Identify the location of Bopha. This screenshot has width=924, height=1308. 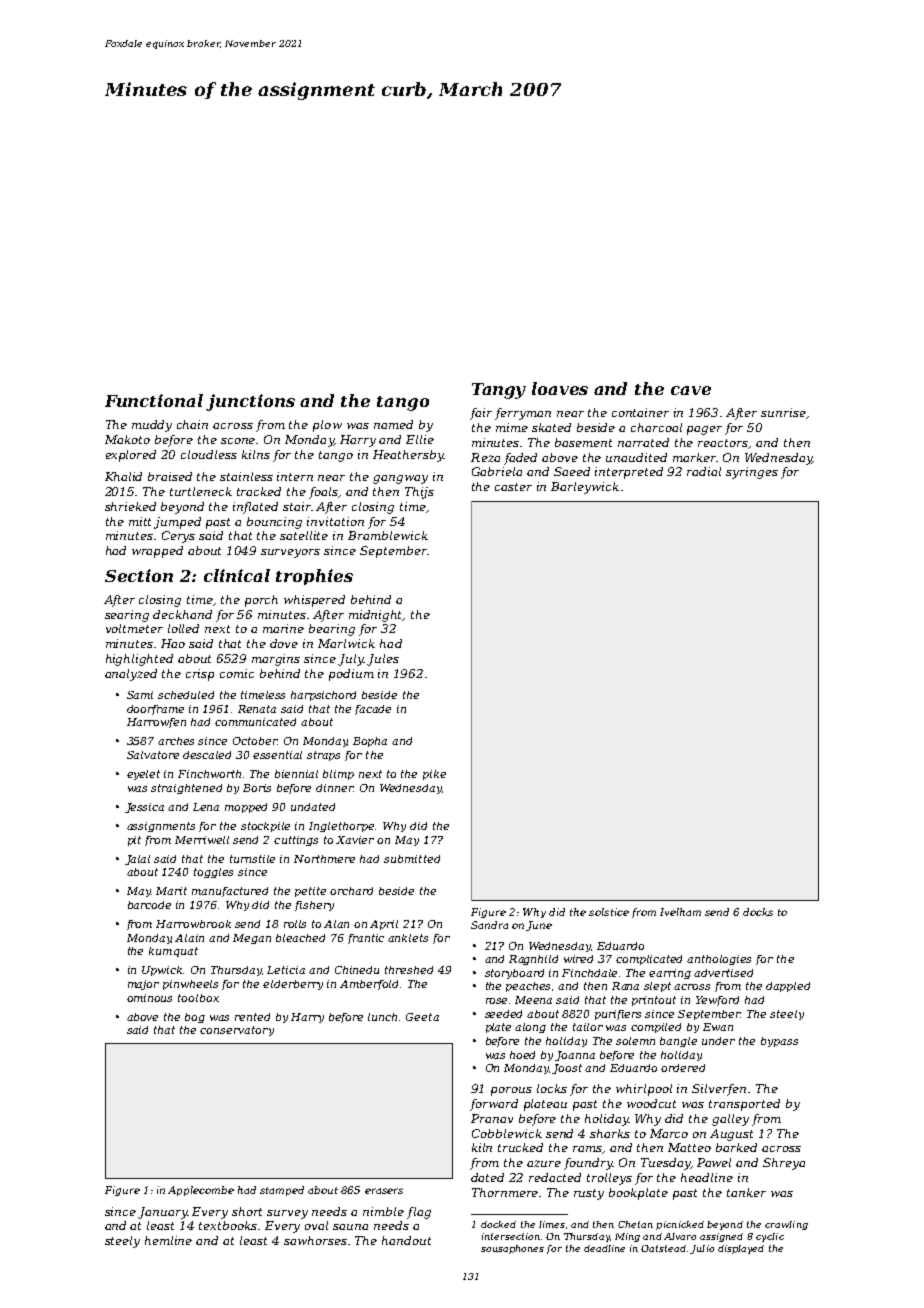
(370, 742).
